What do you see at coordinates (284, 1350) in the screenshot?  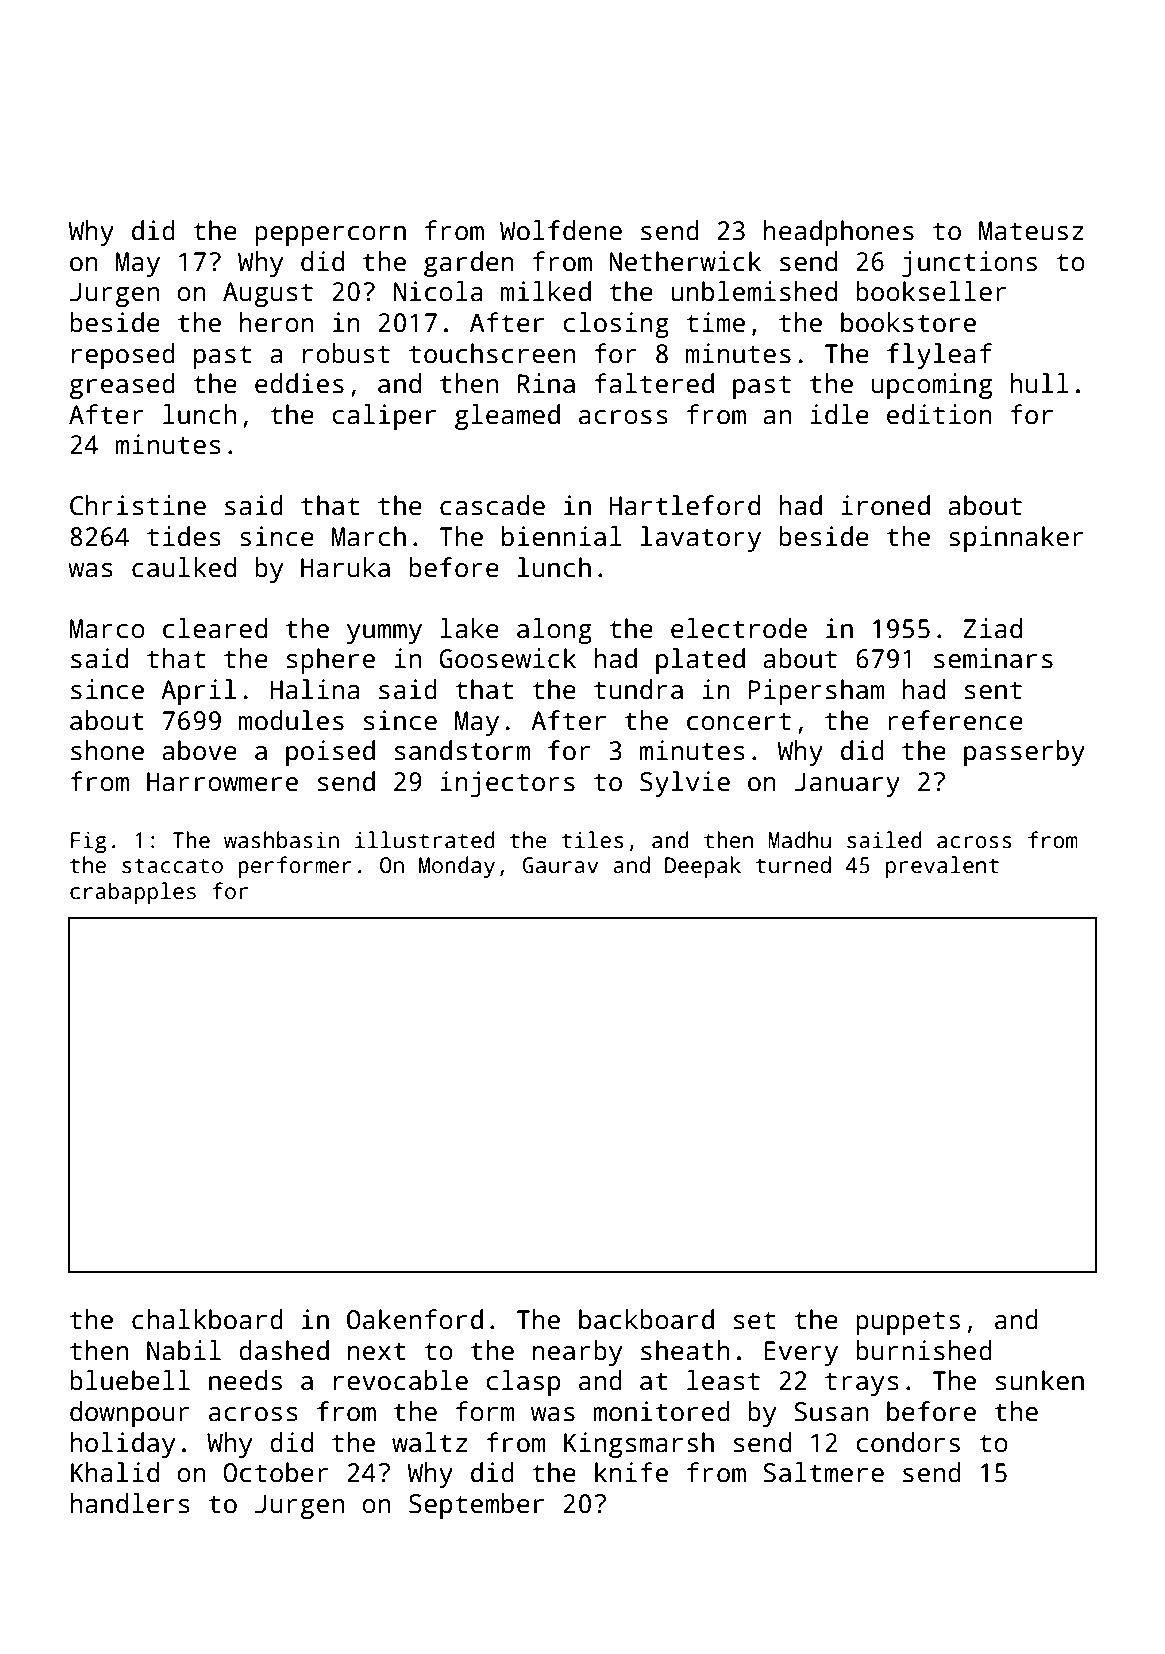 I see `dashed` at bounding box center [284, 1350].
